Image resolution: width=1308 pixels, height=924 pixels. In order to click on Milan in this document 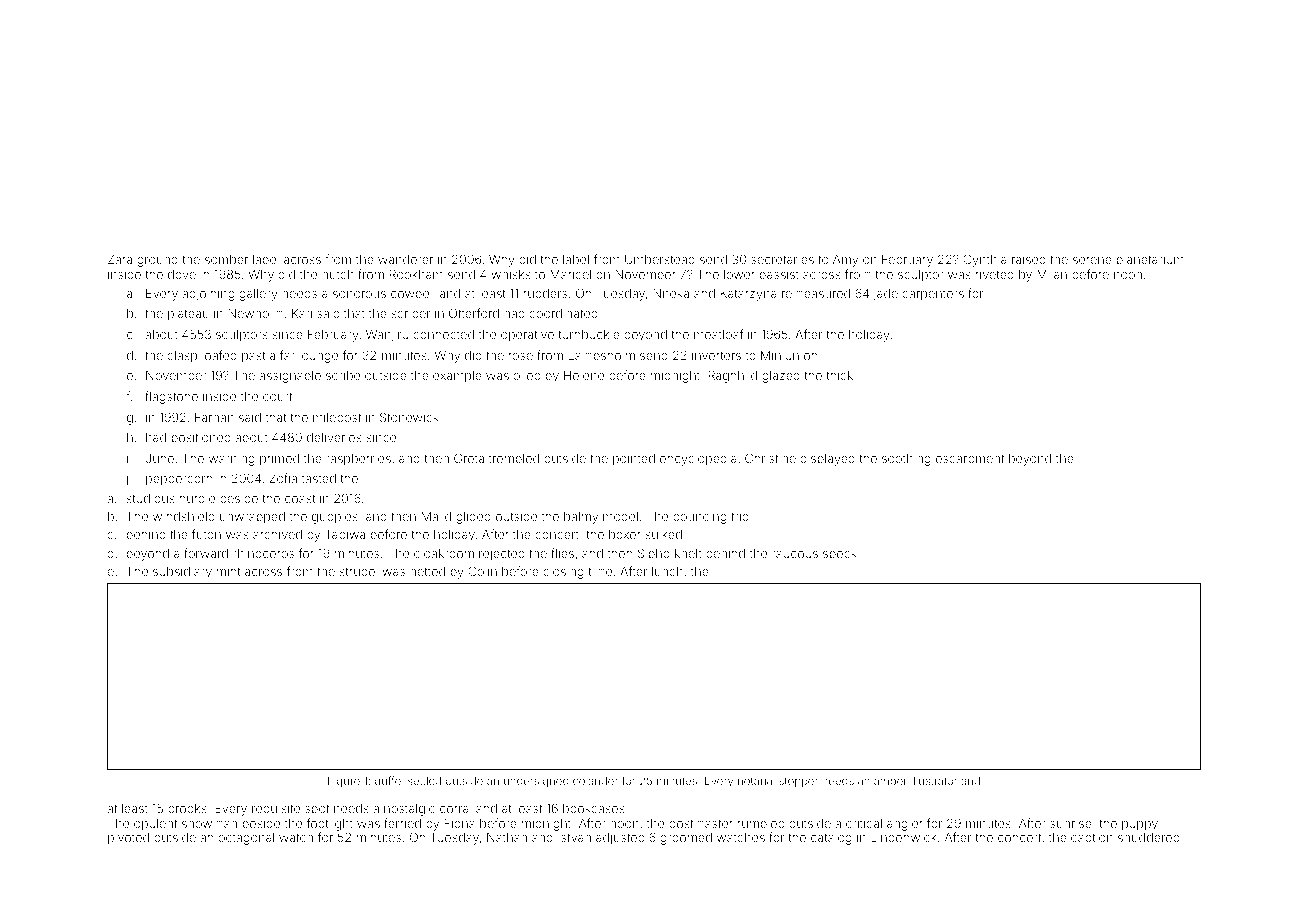, I will do `click(1052, 274)`.
